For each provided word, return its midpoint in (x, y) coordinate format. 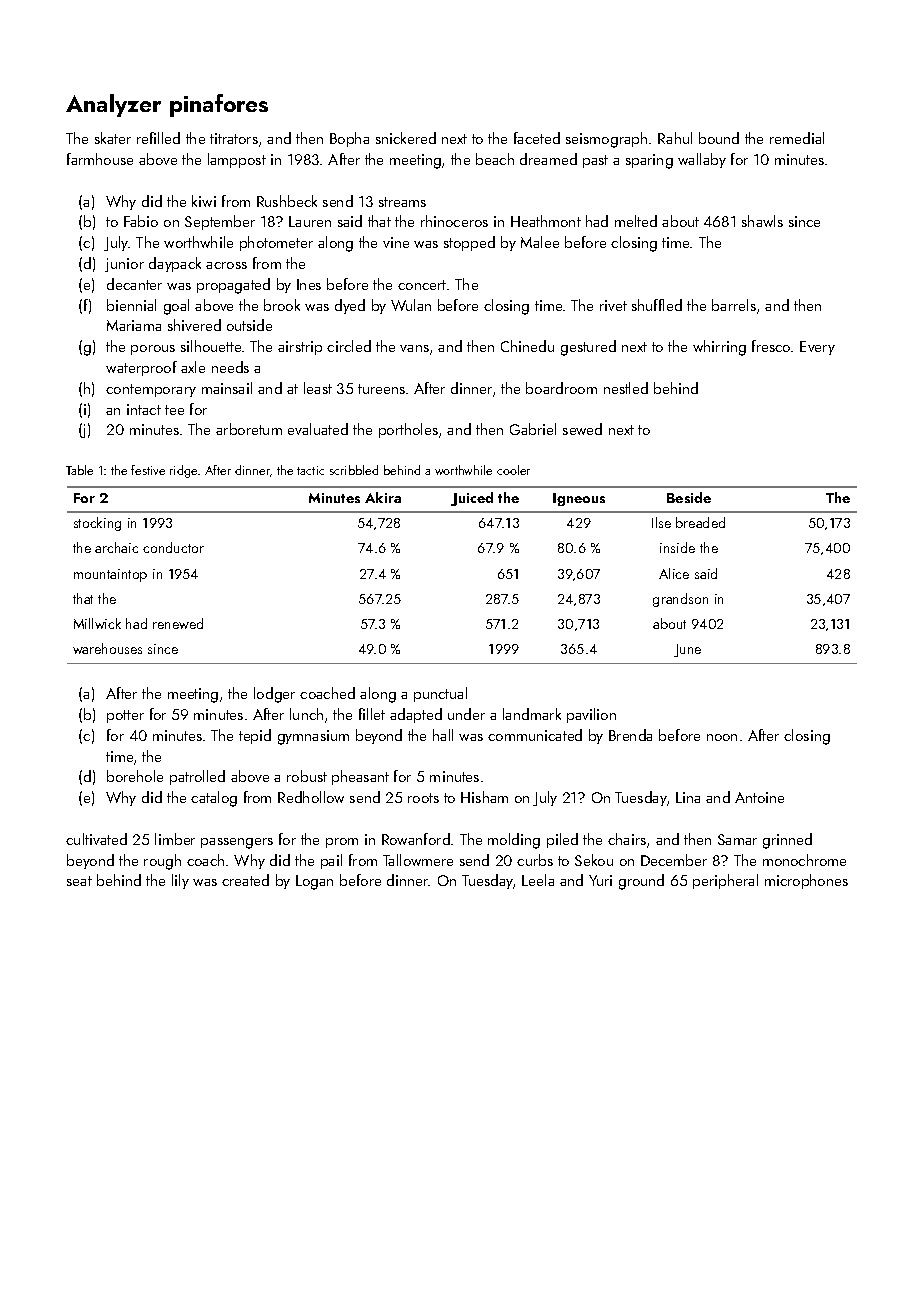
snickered (406, 138)
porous (153, 350)
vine (396, 242)
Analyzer (113, 105)
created (245, 880)
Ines (309, 284)
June (687, 650)
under (466, 714)
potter (125, 716)
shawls (762, 221)
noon (722, 737)
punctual (440, 694)
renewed (178, 623)
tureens (381, 389)
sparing (649, 161)
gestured (588, 348)
